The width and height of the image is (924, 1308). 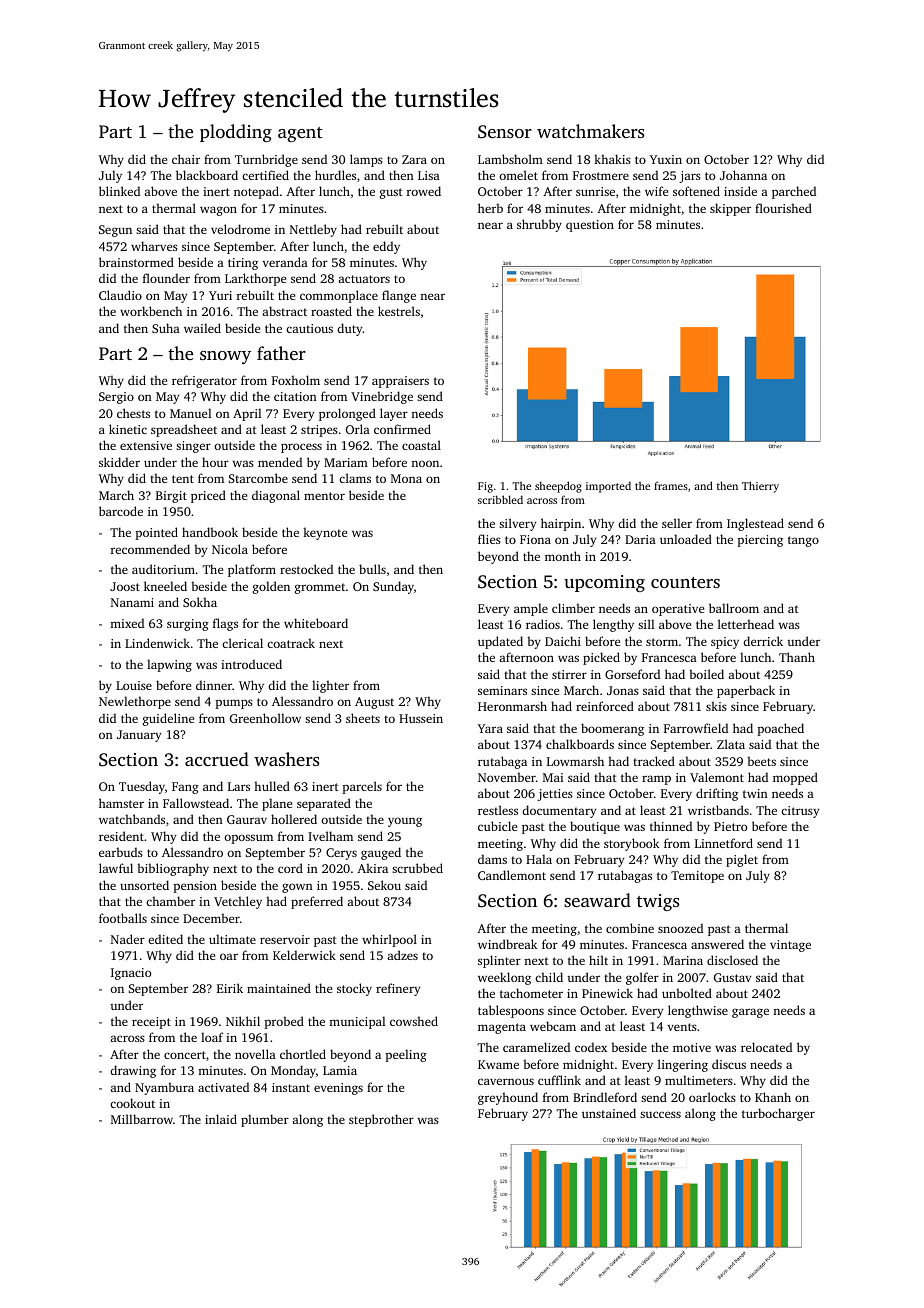 What do you see at coordinates (135, 702) in the image?
I see `Newlethorpe` at bounding box center [135, 702].
